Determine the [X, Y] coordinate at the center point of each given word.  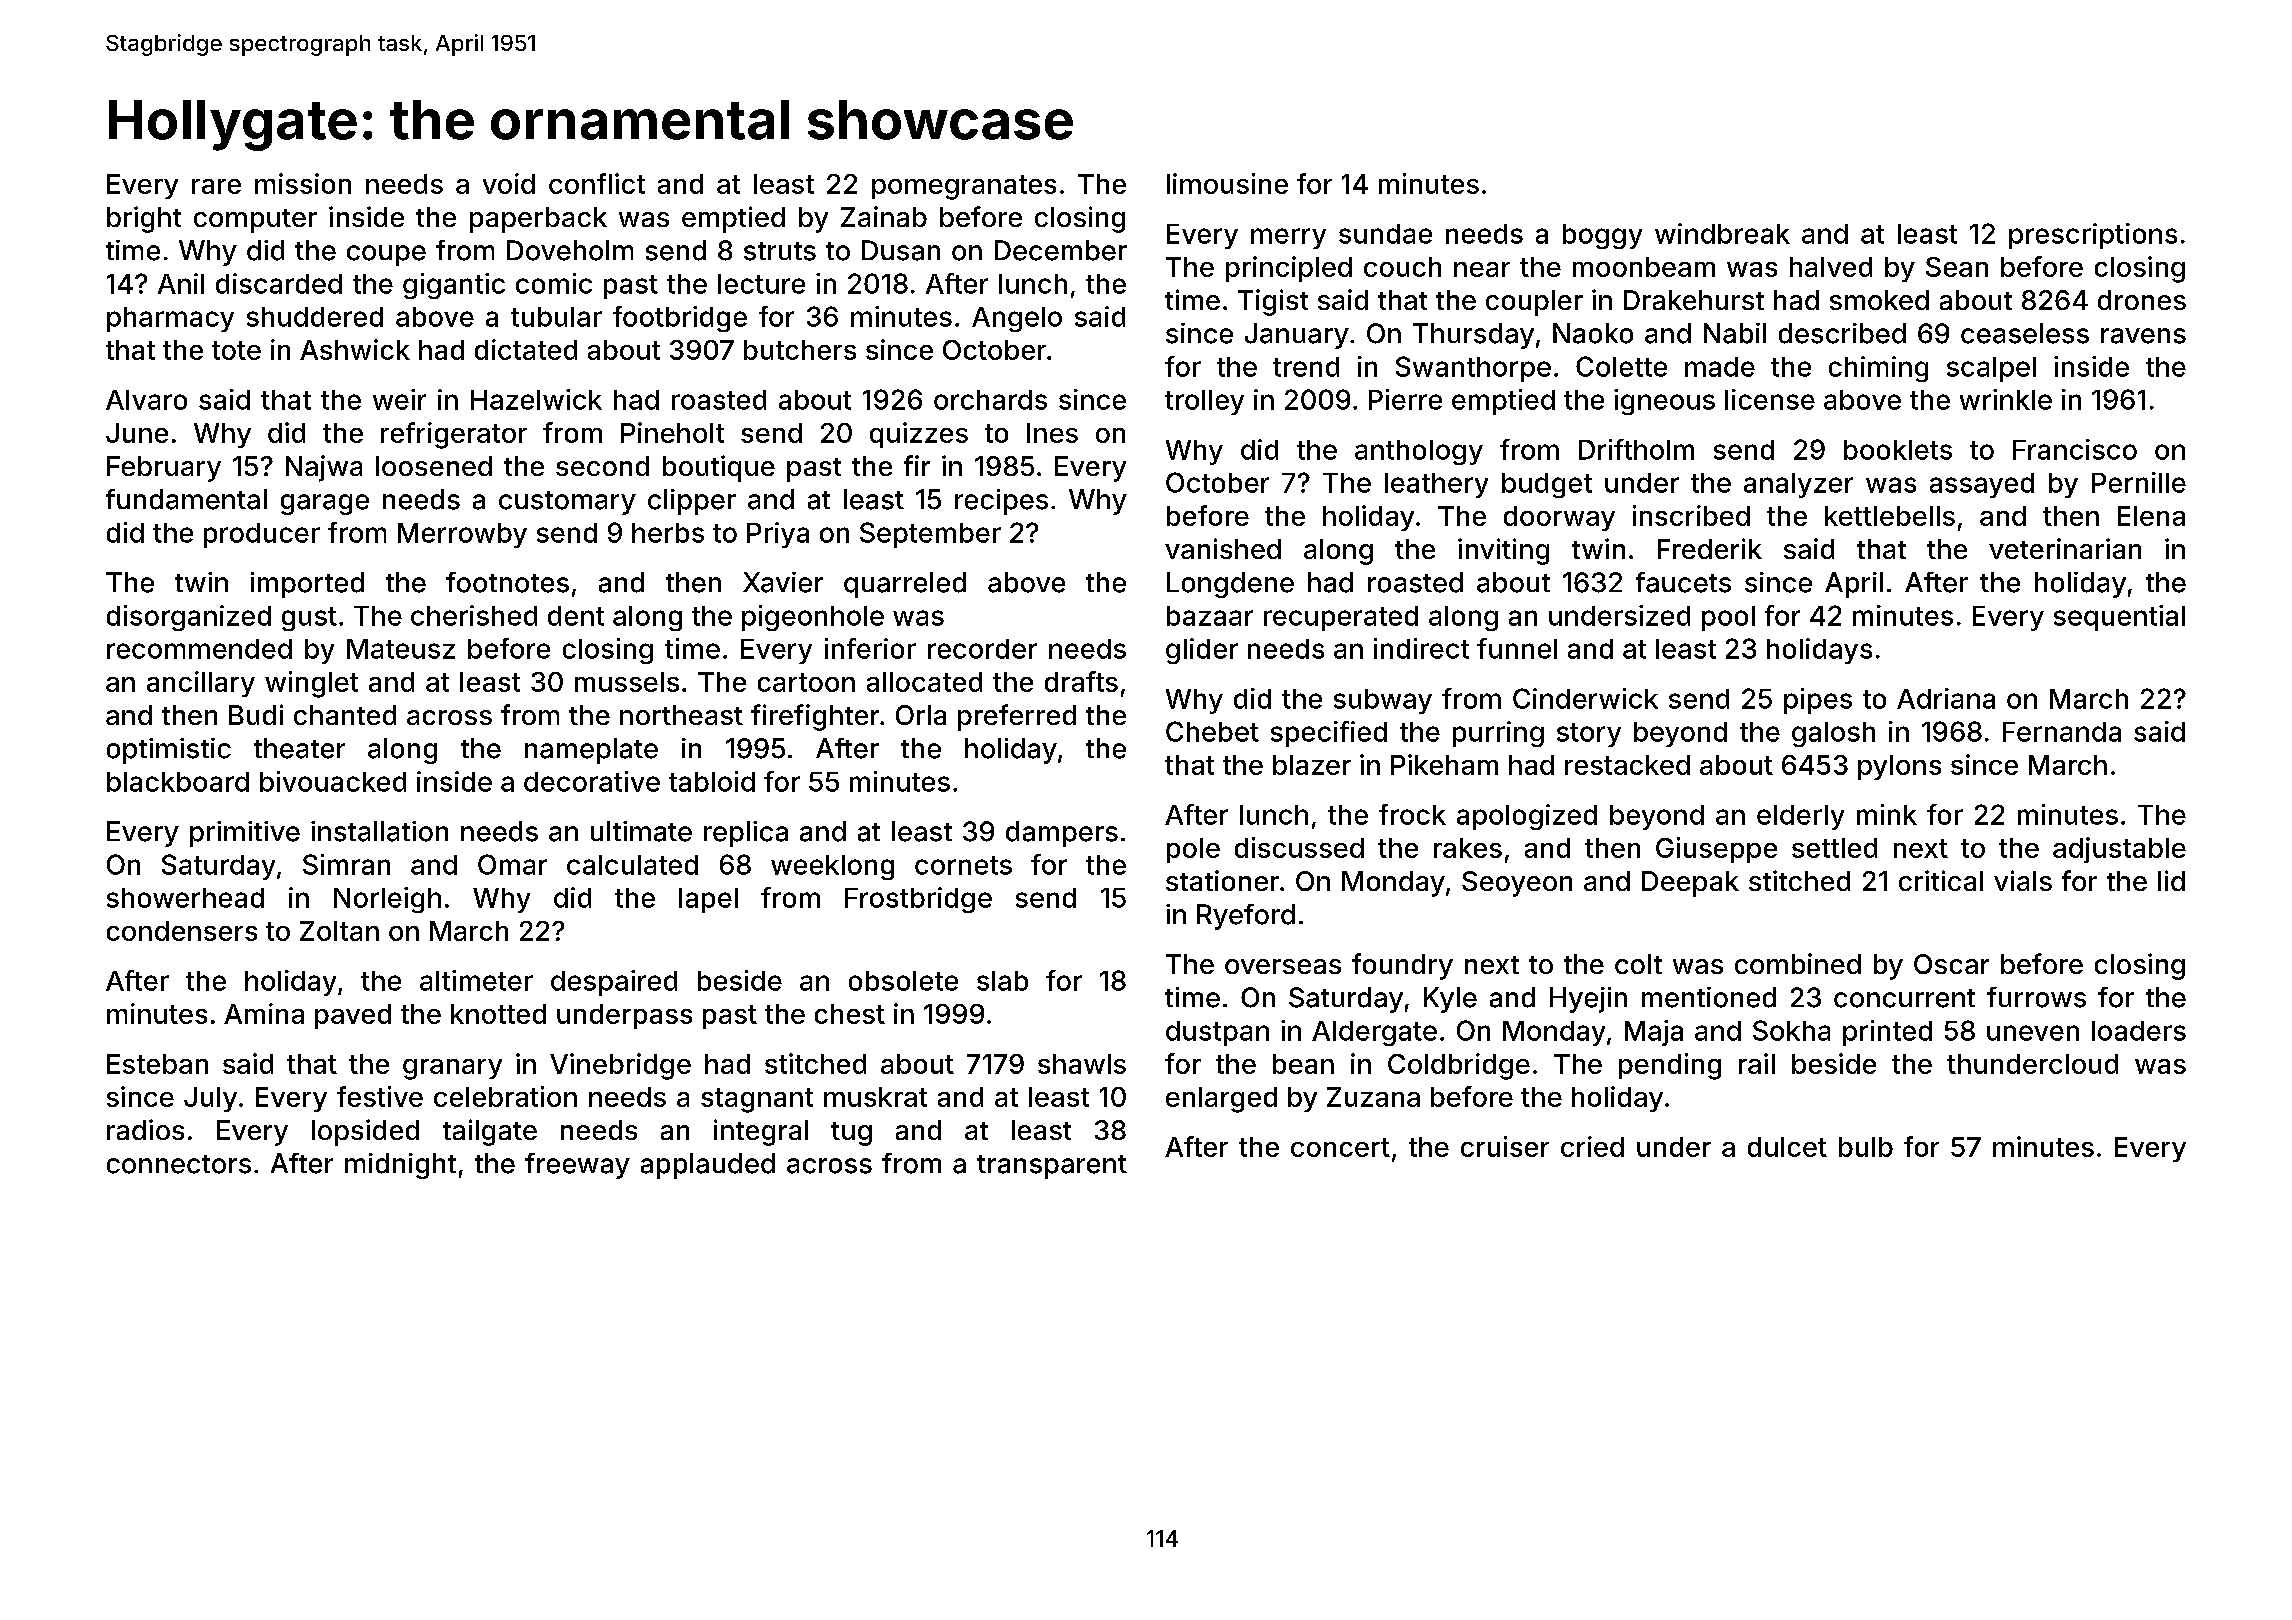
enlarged [1221, 1100]
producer [262, 535]
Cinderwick [1585, 698]
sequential [2119, 618]
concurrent [1904, 998]
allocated [924, 682]
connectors [179, 1164]
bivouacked [333, 781]
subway [1383, 701]
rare [216, 186]
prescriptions [2093, 236]
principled [1289, 269]
